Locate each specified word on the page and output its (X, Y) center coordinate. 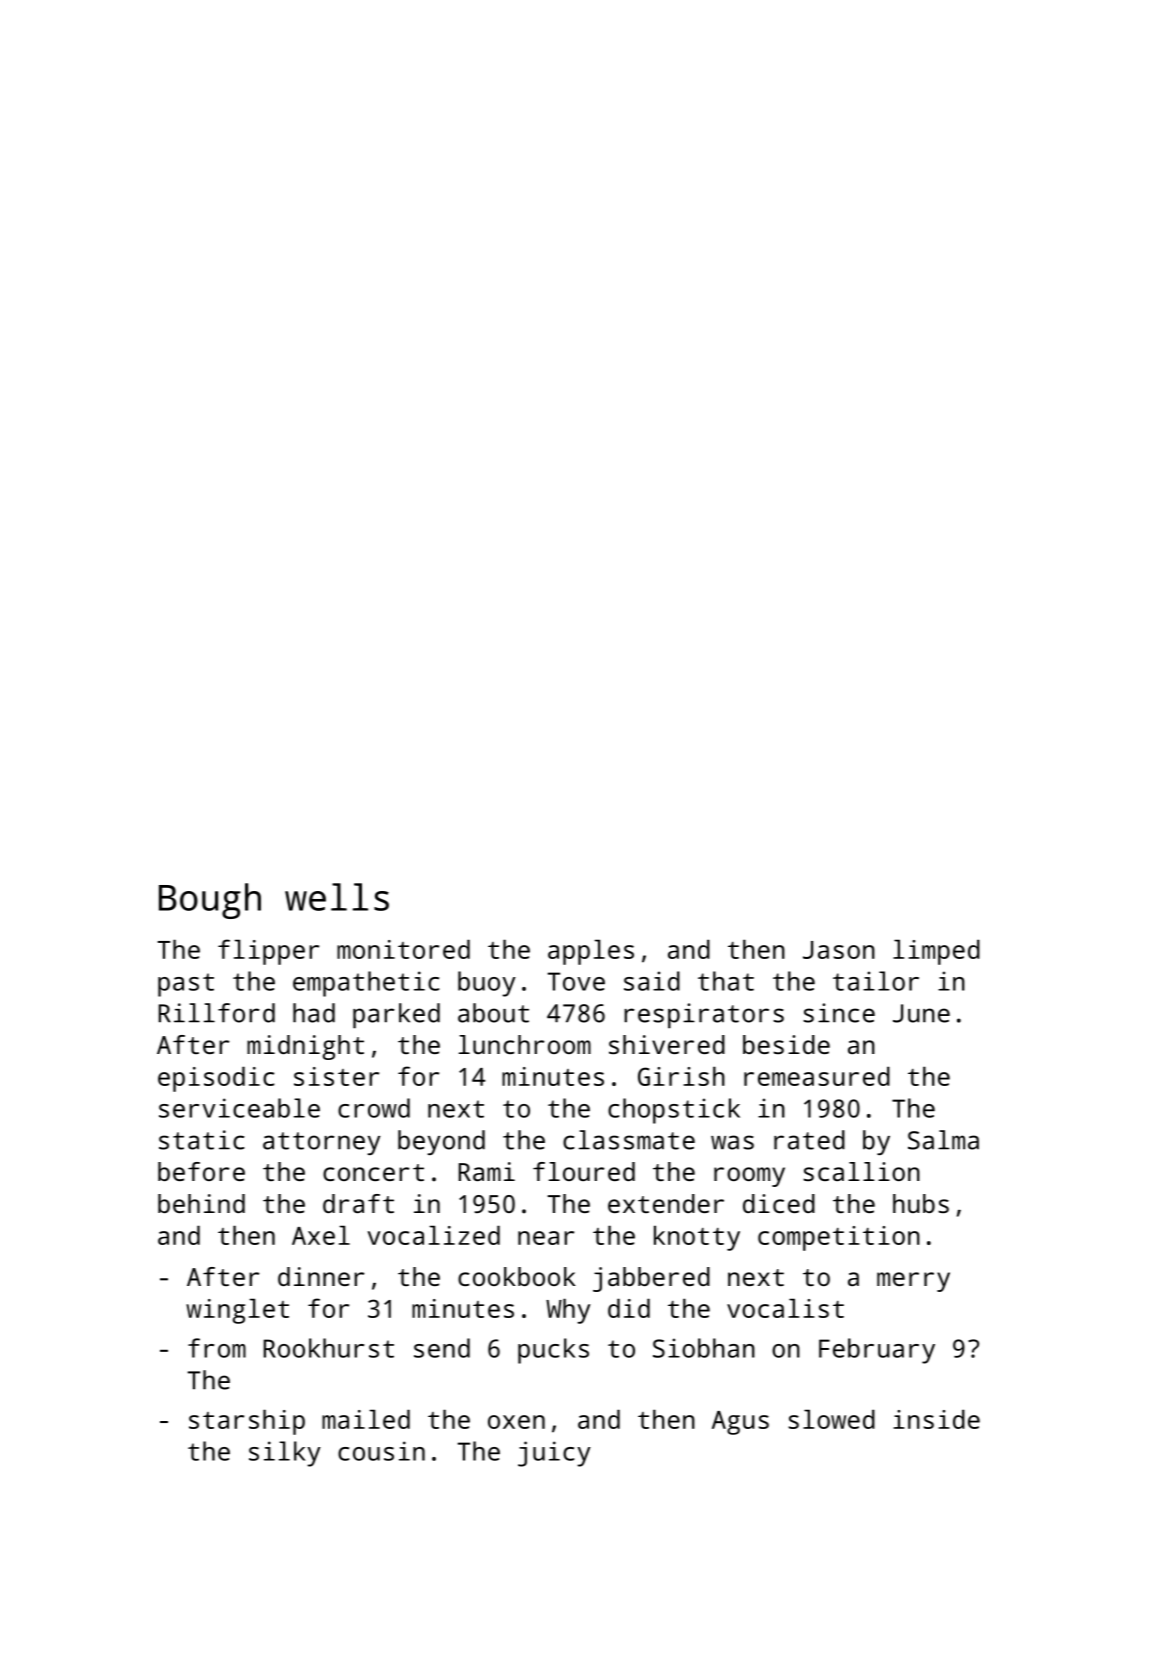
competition (839, 1238)
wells (337, 897)
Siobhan (704, 1348)
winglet (237, 1311)
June (921, 1013)
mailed (366, 1419)
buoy (487, 984)
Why (568, 1311)
